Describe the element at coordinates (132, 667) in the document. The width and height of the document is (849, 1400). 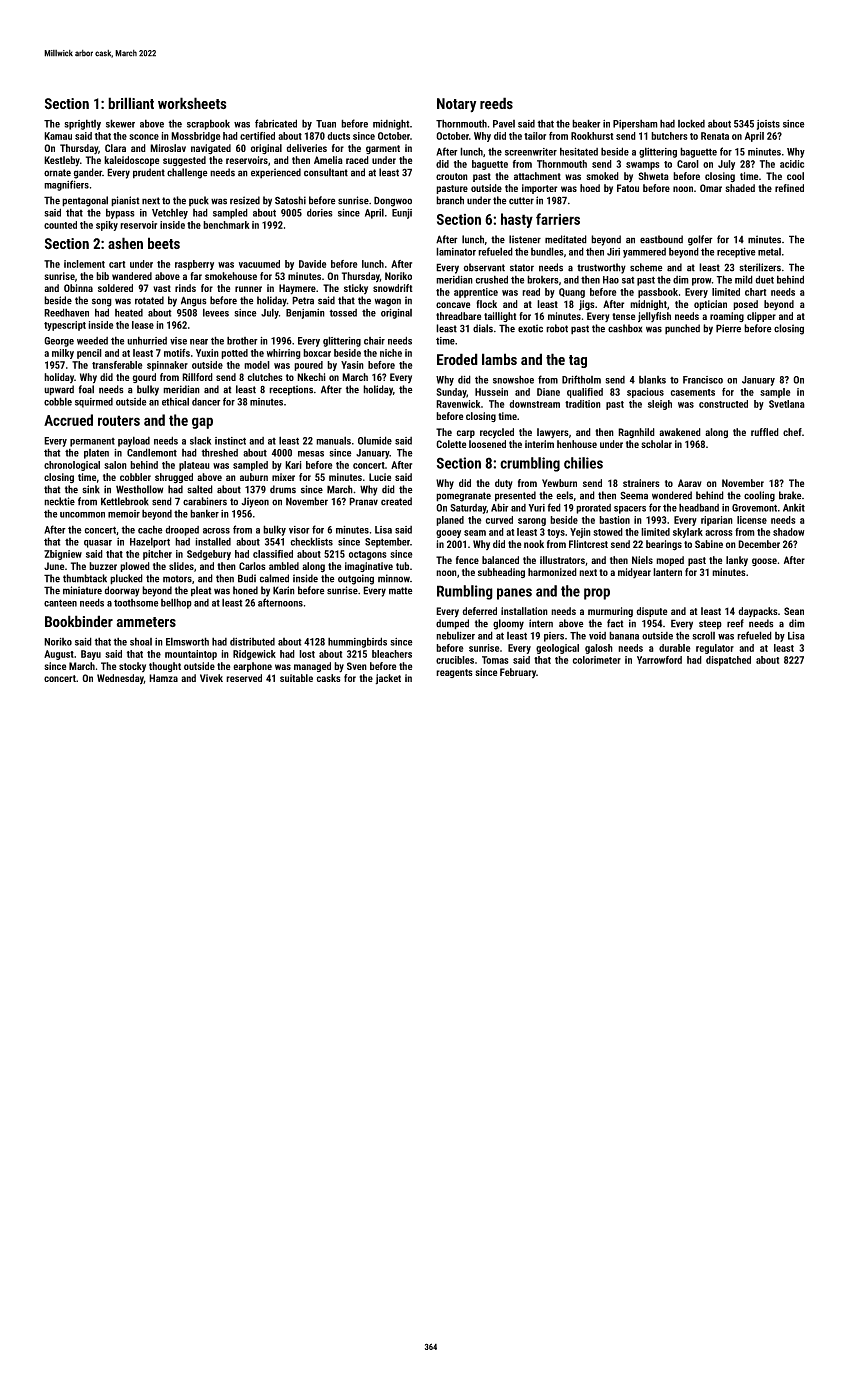
I see `stocky` at that location.
